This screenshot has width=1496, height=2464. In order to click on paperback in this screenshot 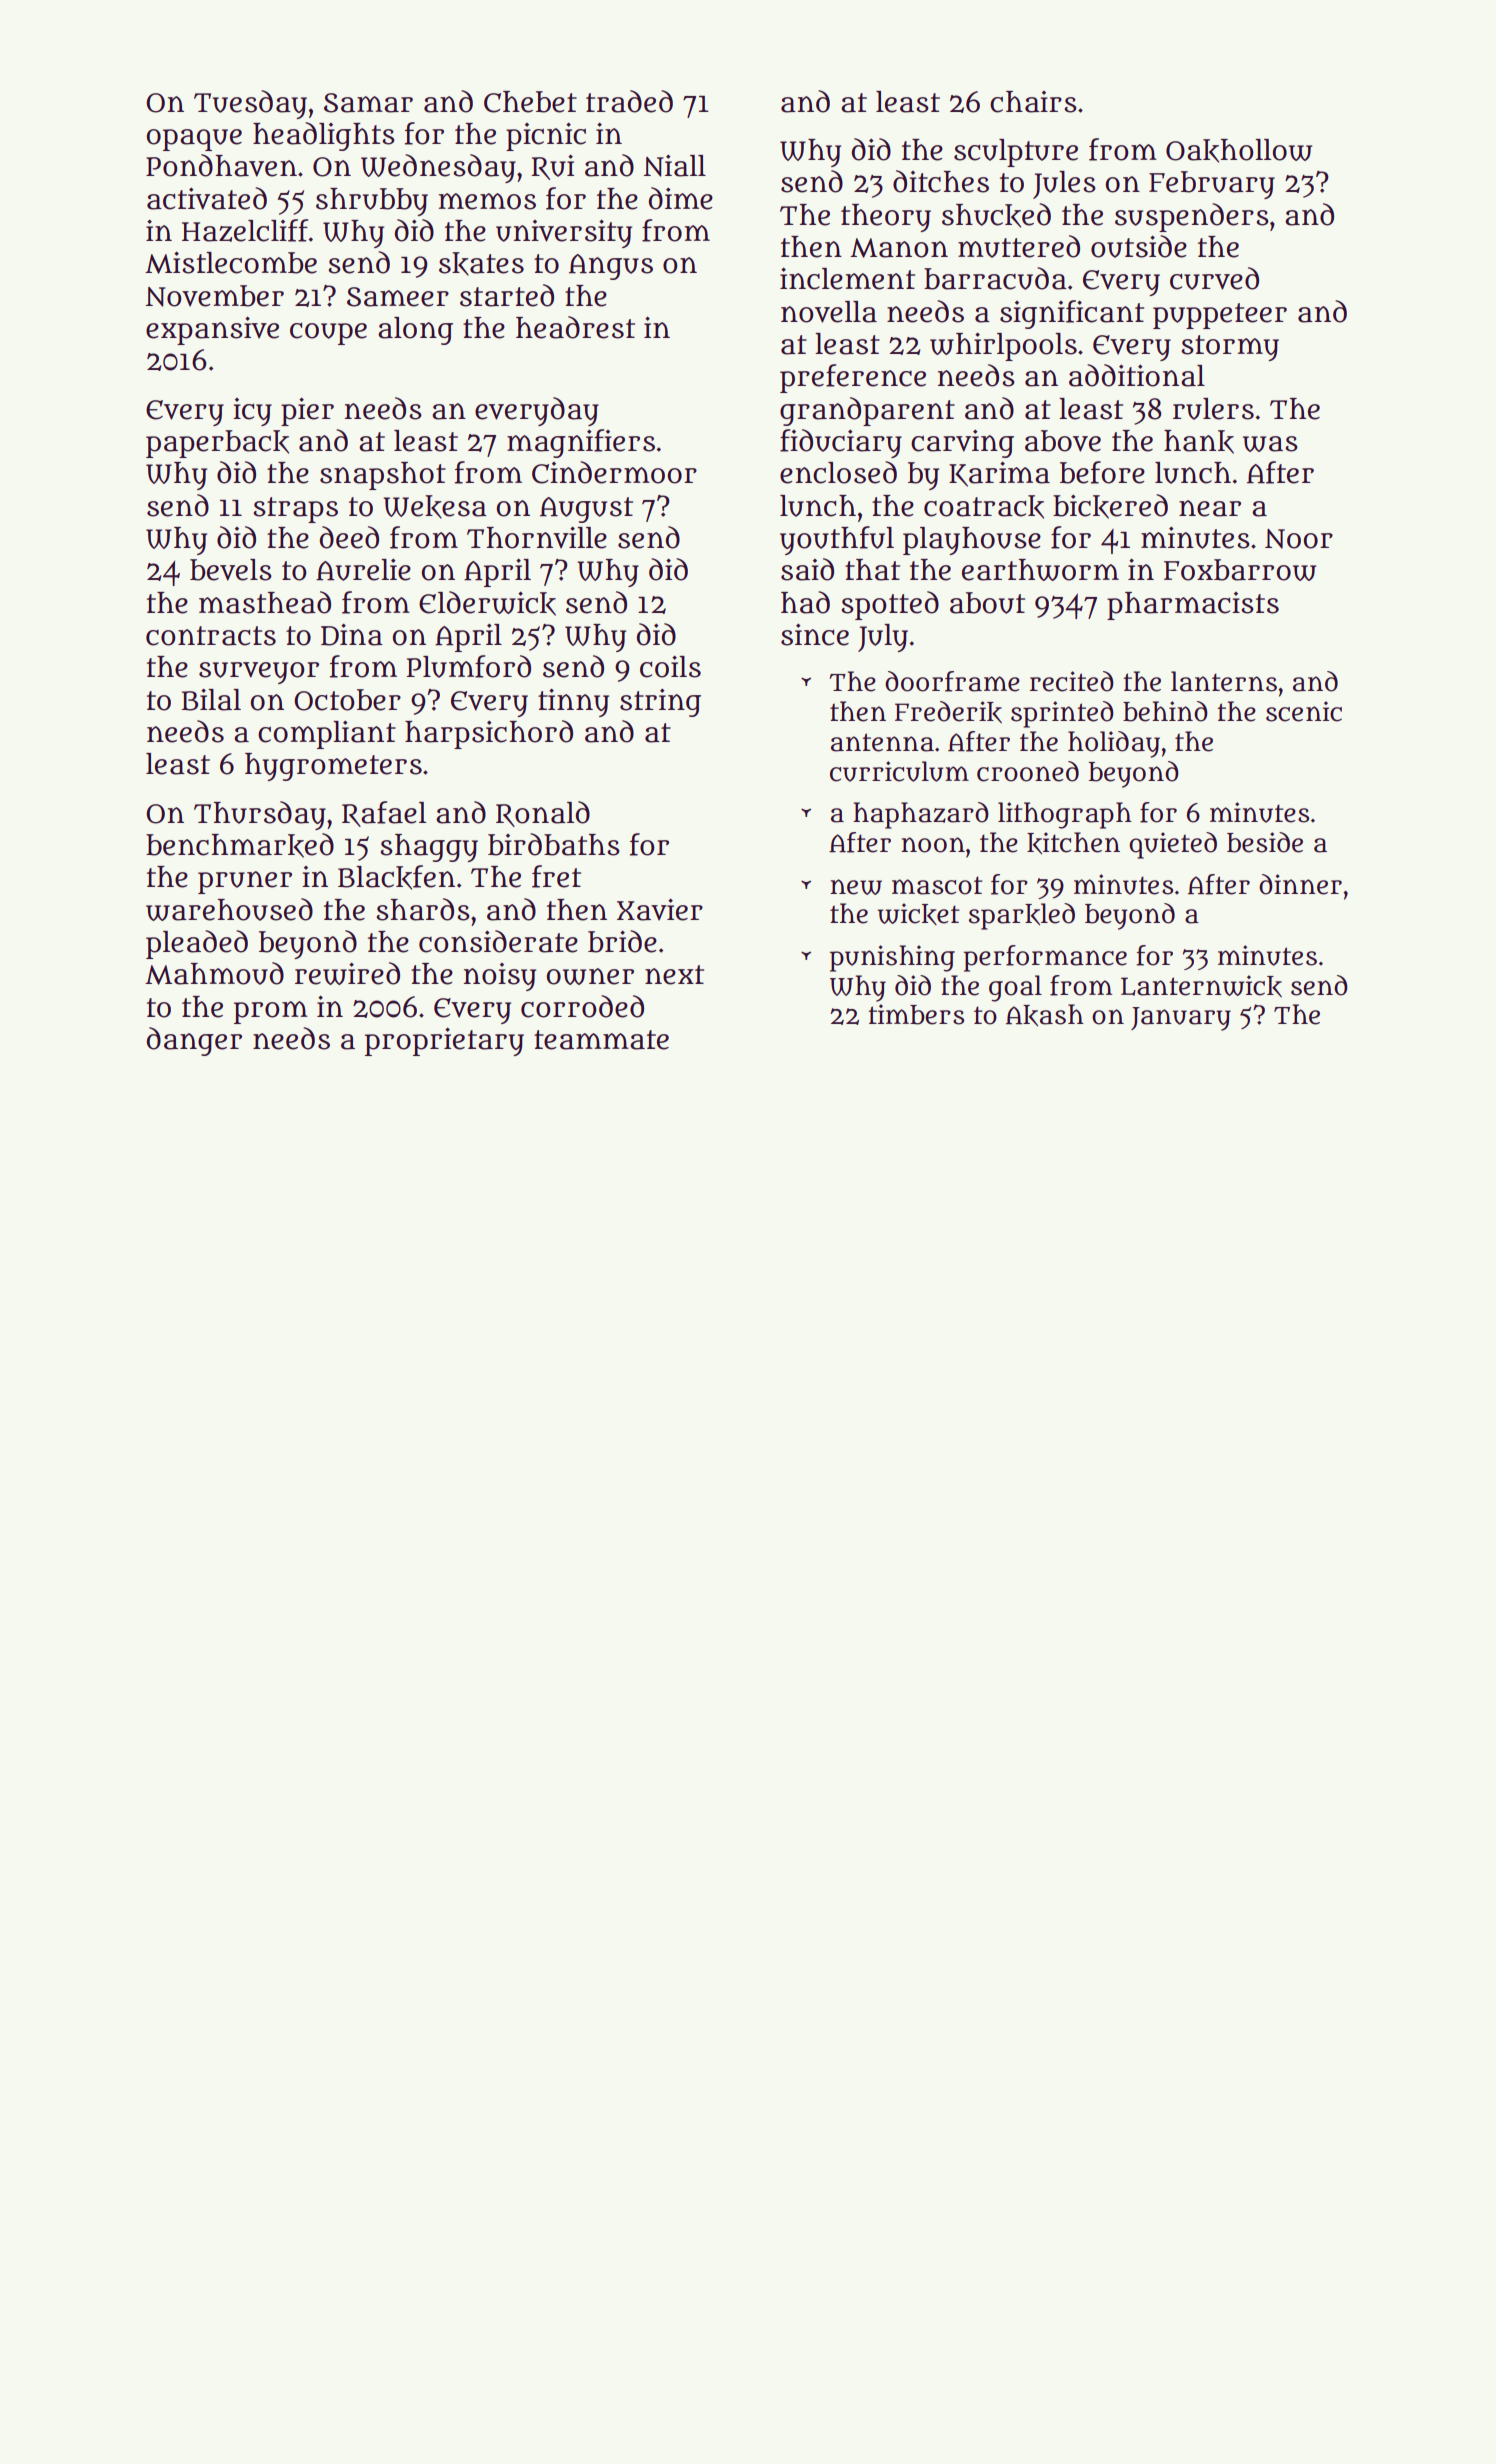, I will do `click(217, 444)`.
